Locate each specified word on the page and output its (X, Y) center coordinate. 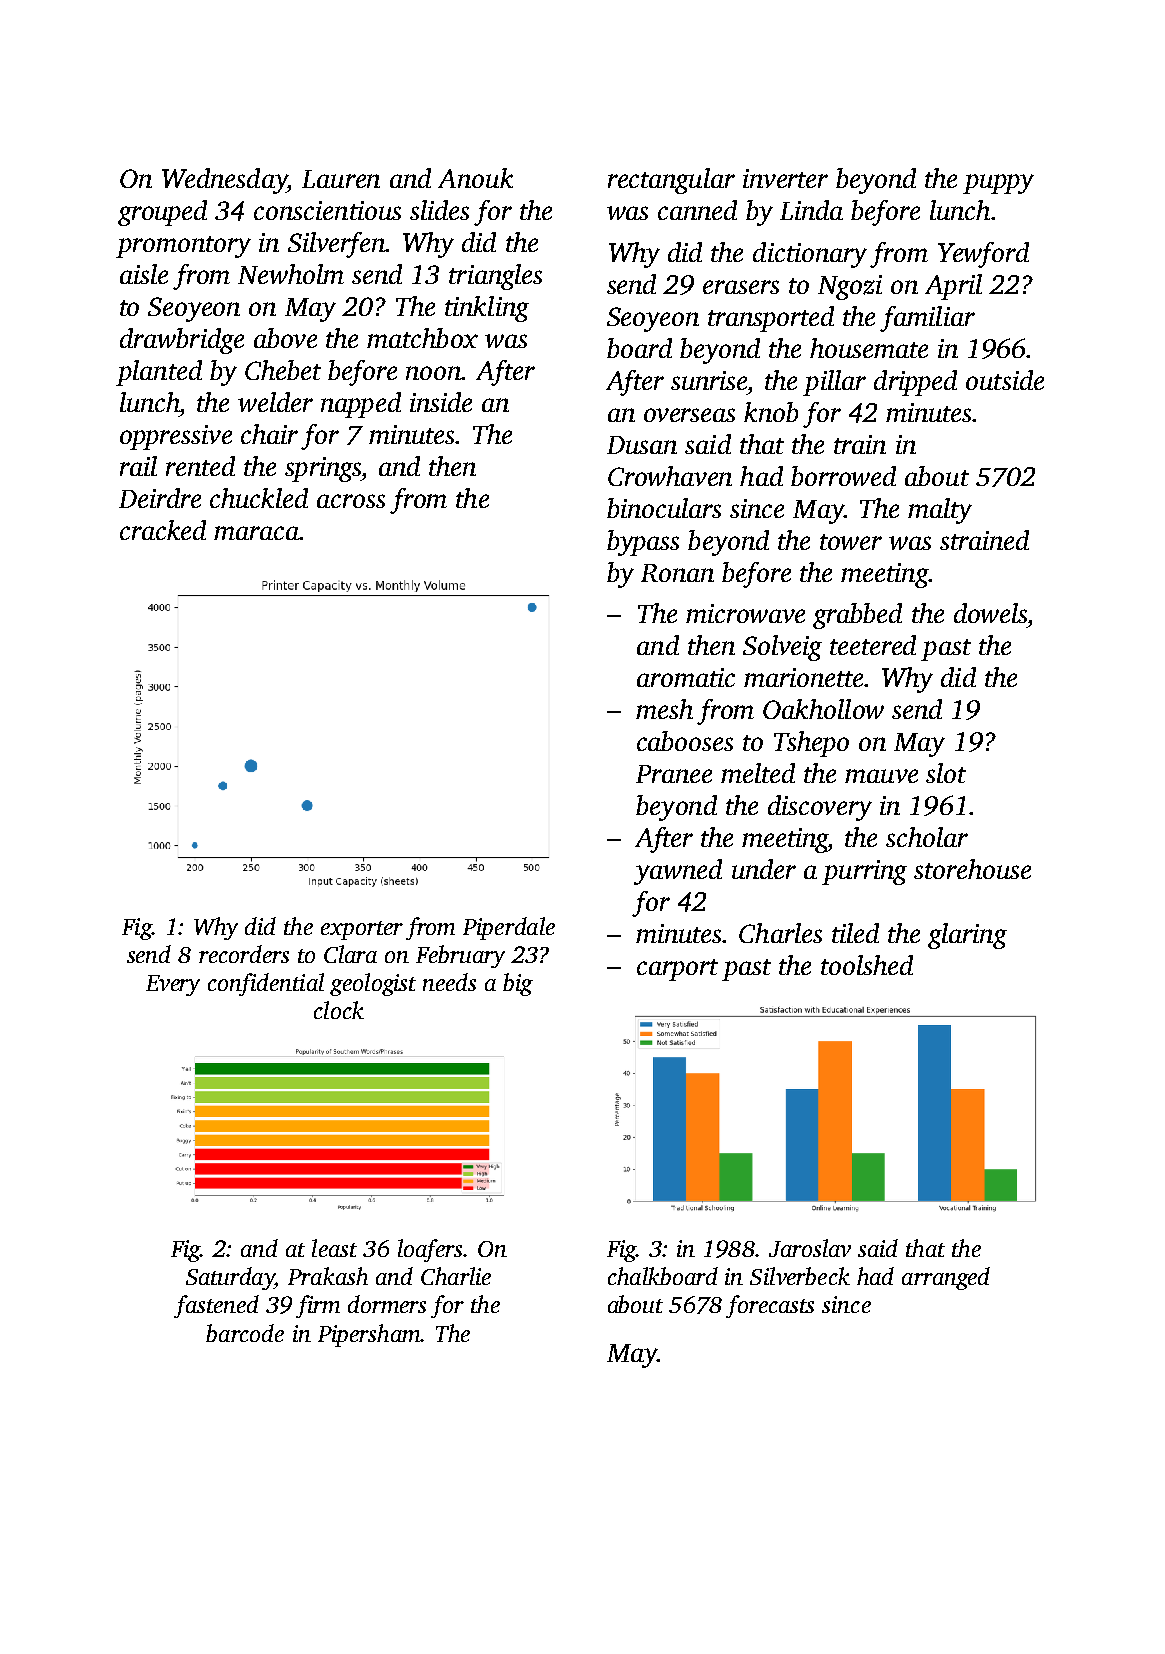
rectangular (671, 181)
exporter (362, 930)
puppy (998, 184)
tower (851, 542)
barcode (245, 1333)
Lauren (341, 179)
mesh (664, 709)
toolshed (867, 965)
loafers (430, 1250)
